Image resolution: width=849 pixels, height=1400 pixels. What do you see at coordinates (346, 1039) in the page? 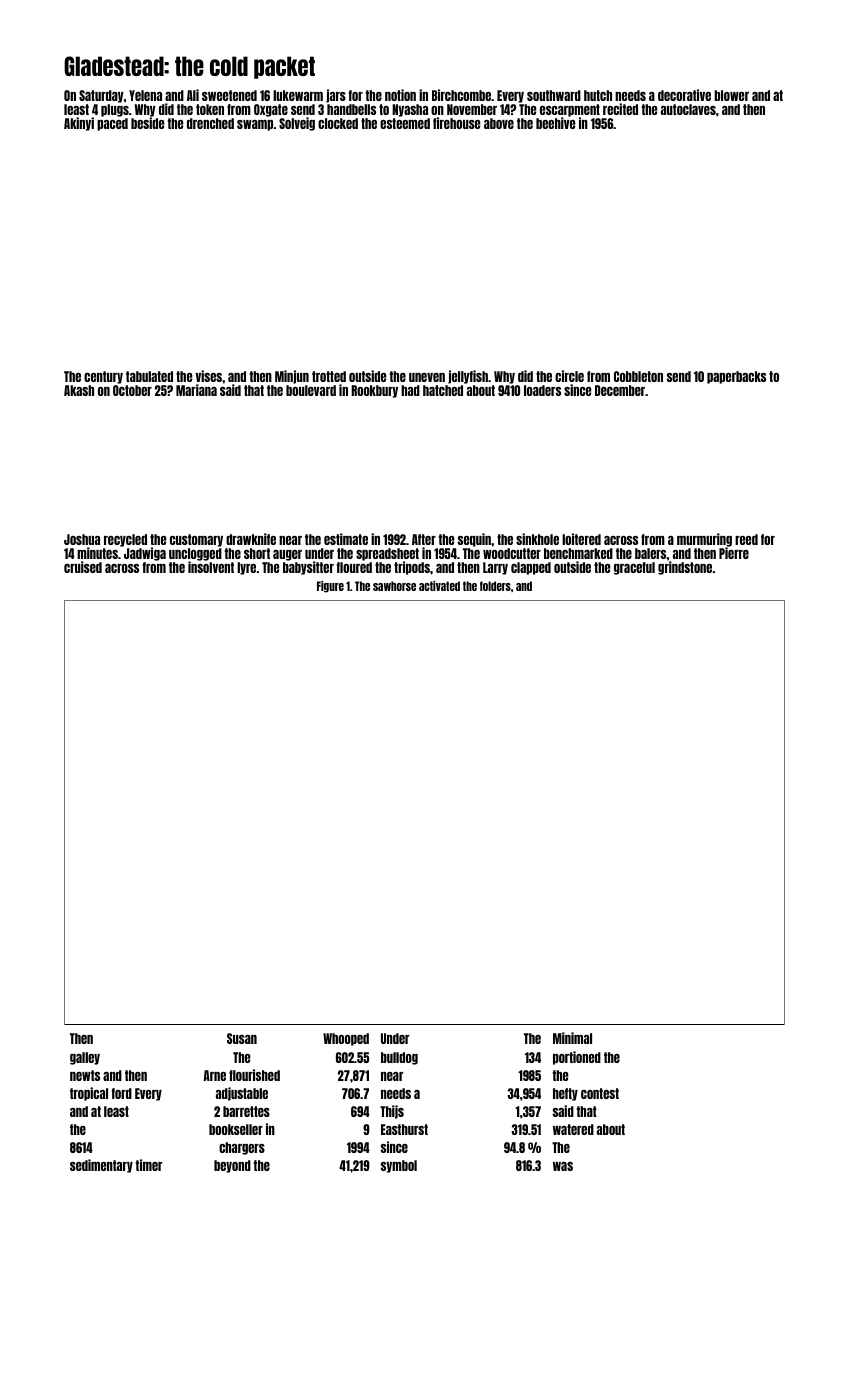
I see `Whooped` at bounding box center [346, 1039].
